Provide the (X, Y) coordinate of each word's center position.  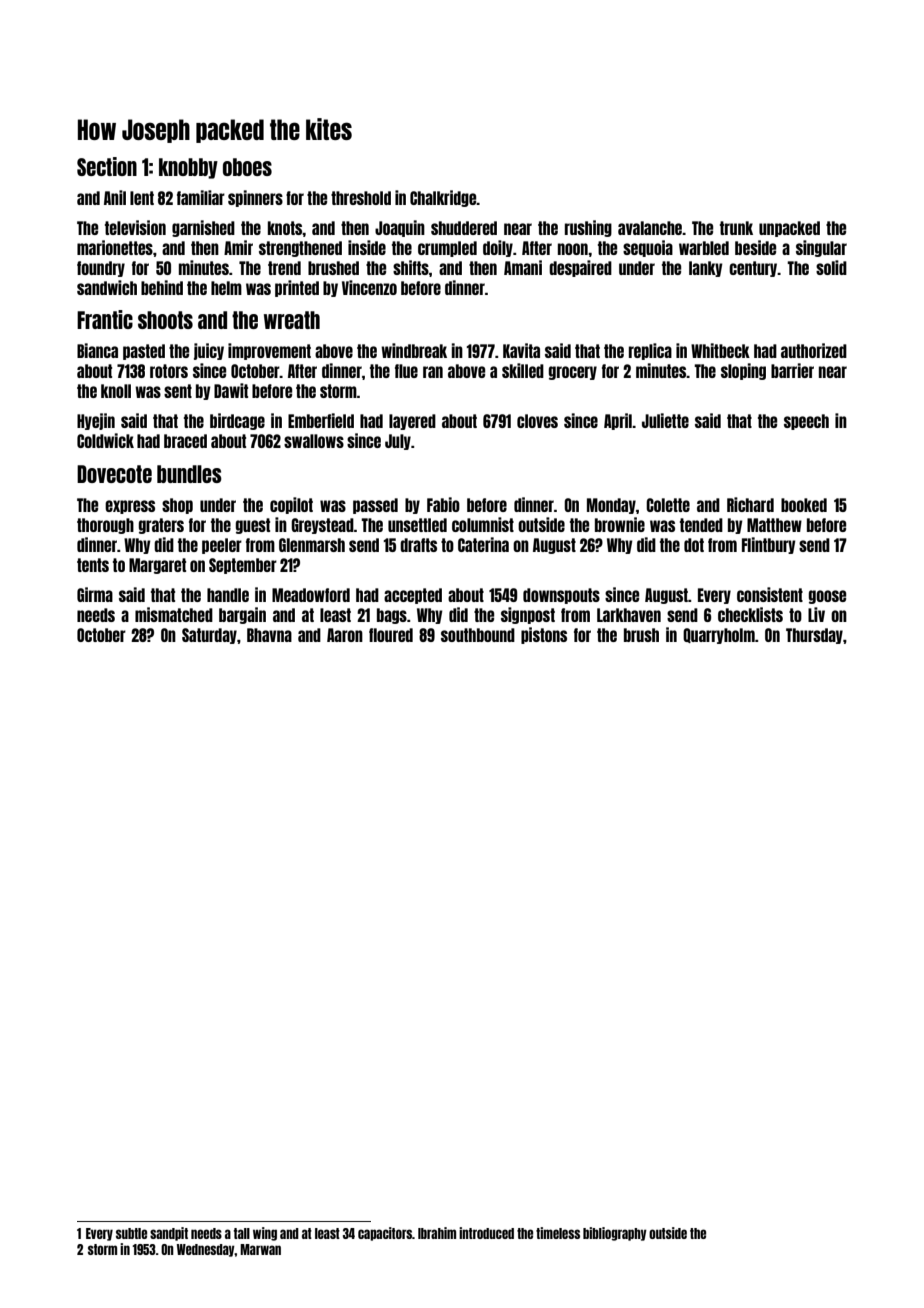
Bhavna (269, 635)
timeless (558, 1233)
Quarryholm (719, 636)
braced (185, 441)
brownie (620, 524)
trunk (736, 228)
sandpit (169, 1234)
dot (694, 545)
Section (107, 166)
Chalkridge (443, 198)
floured (391, 635)
